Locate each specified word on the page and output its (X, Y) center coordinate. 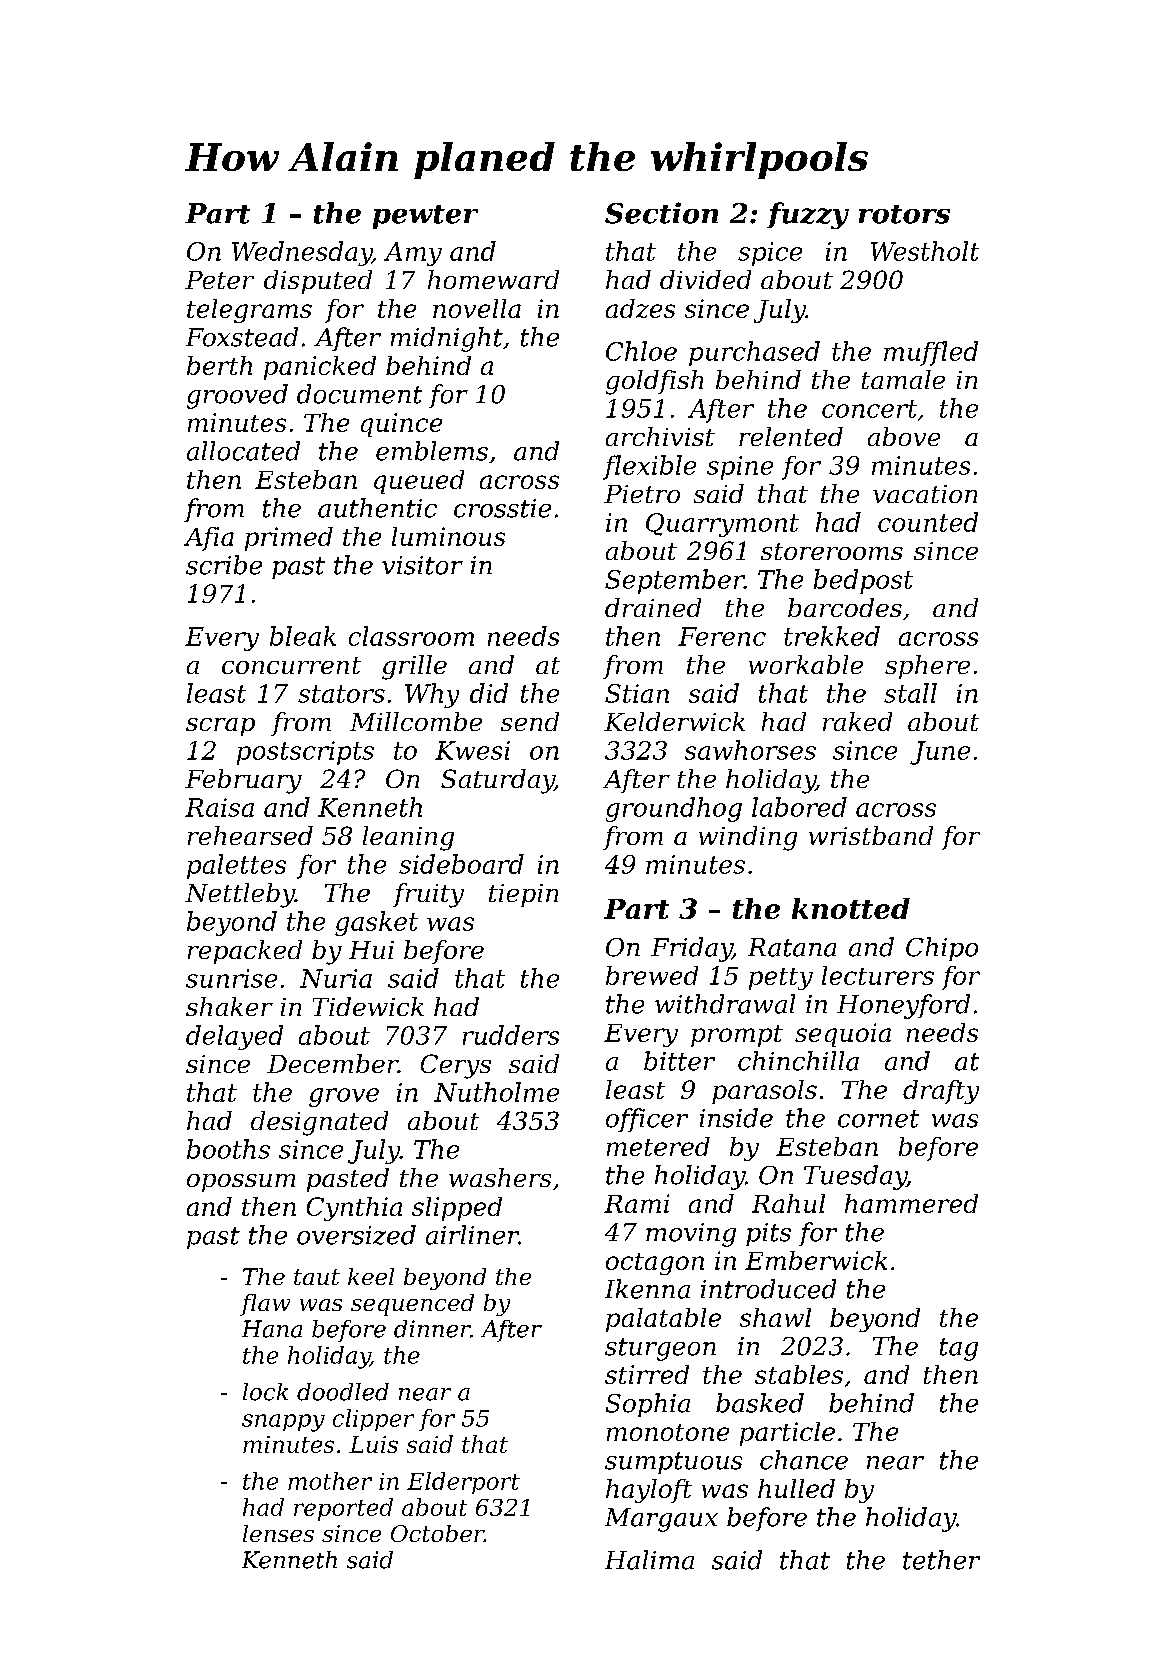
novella (477, 308)
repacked (245, 952)
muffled (931, 353)
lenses (278, 1533)
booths (228, 1149)
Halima (649, 1560)
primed (289, 539)
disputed (318, 282)
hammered (911, 1203)
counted (928, 522)
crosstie (502, 508)
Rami (636, 1203)
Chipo (942, 949)
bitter (679, 1061)
